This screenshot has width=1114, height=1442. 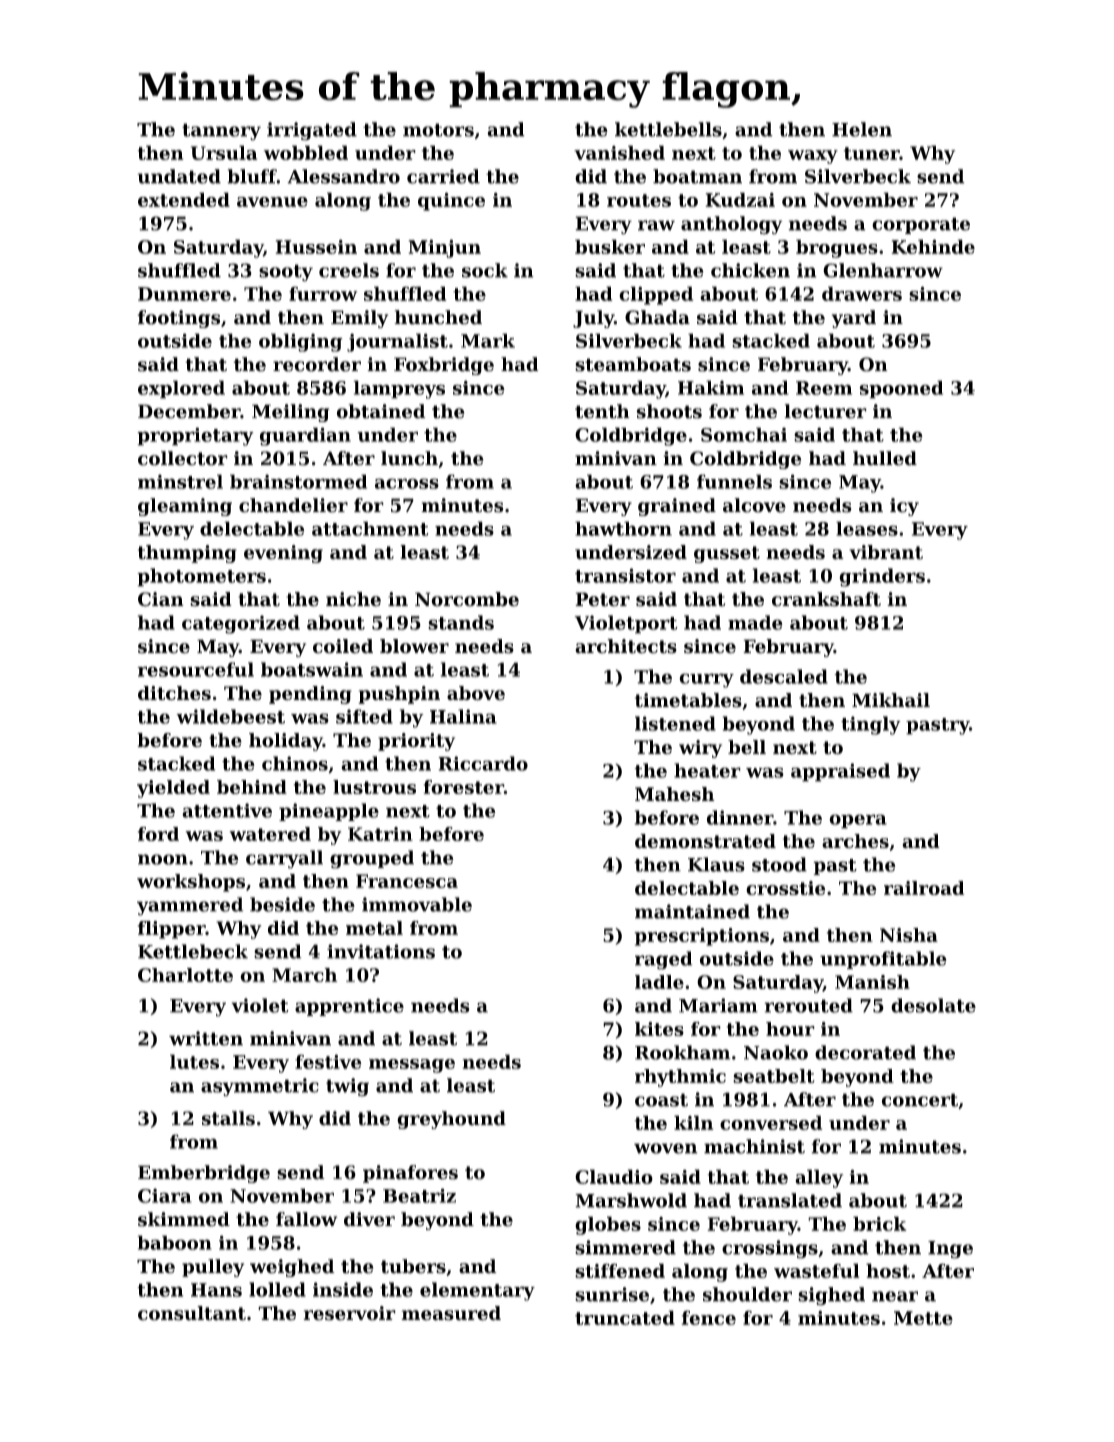 I want to click on clipped, so click(x=656, y=295).
